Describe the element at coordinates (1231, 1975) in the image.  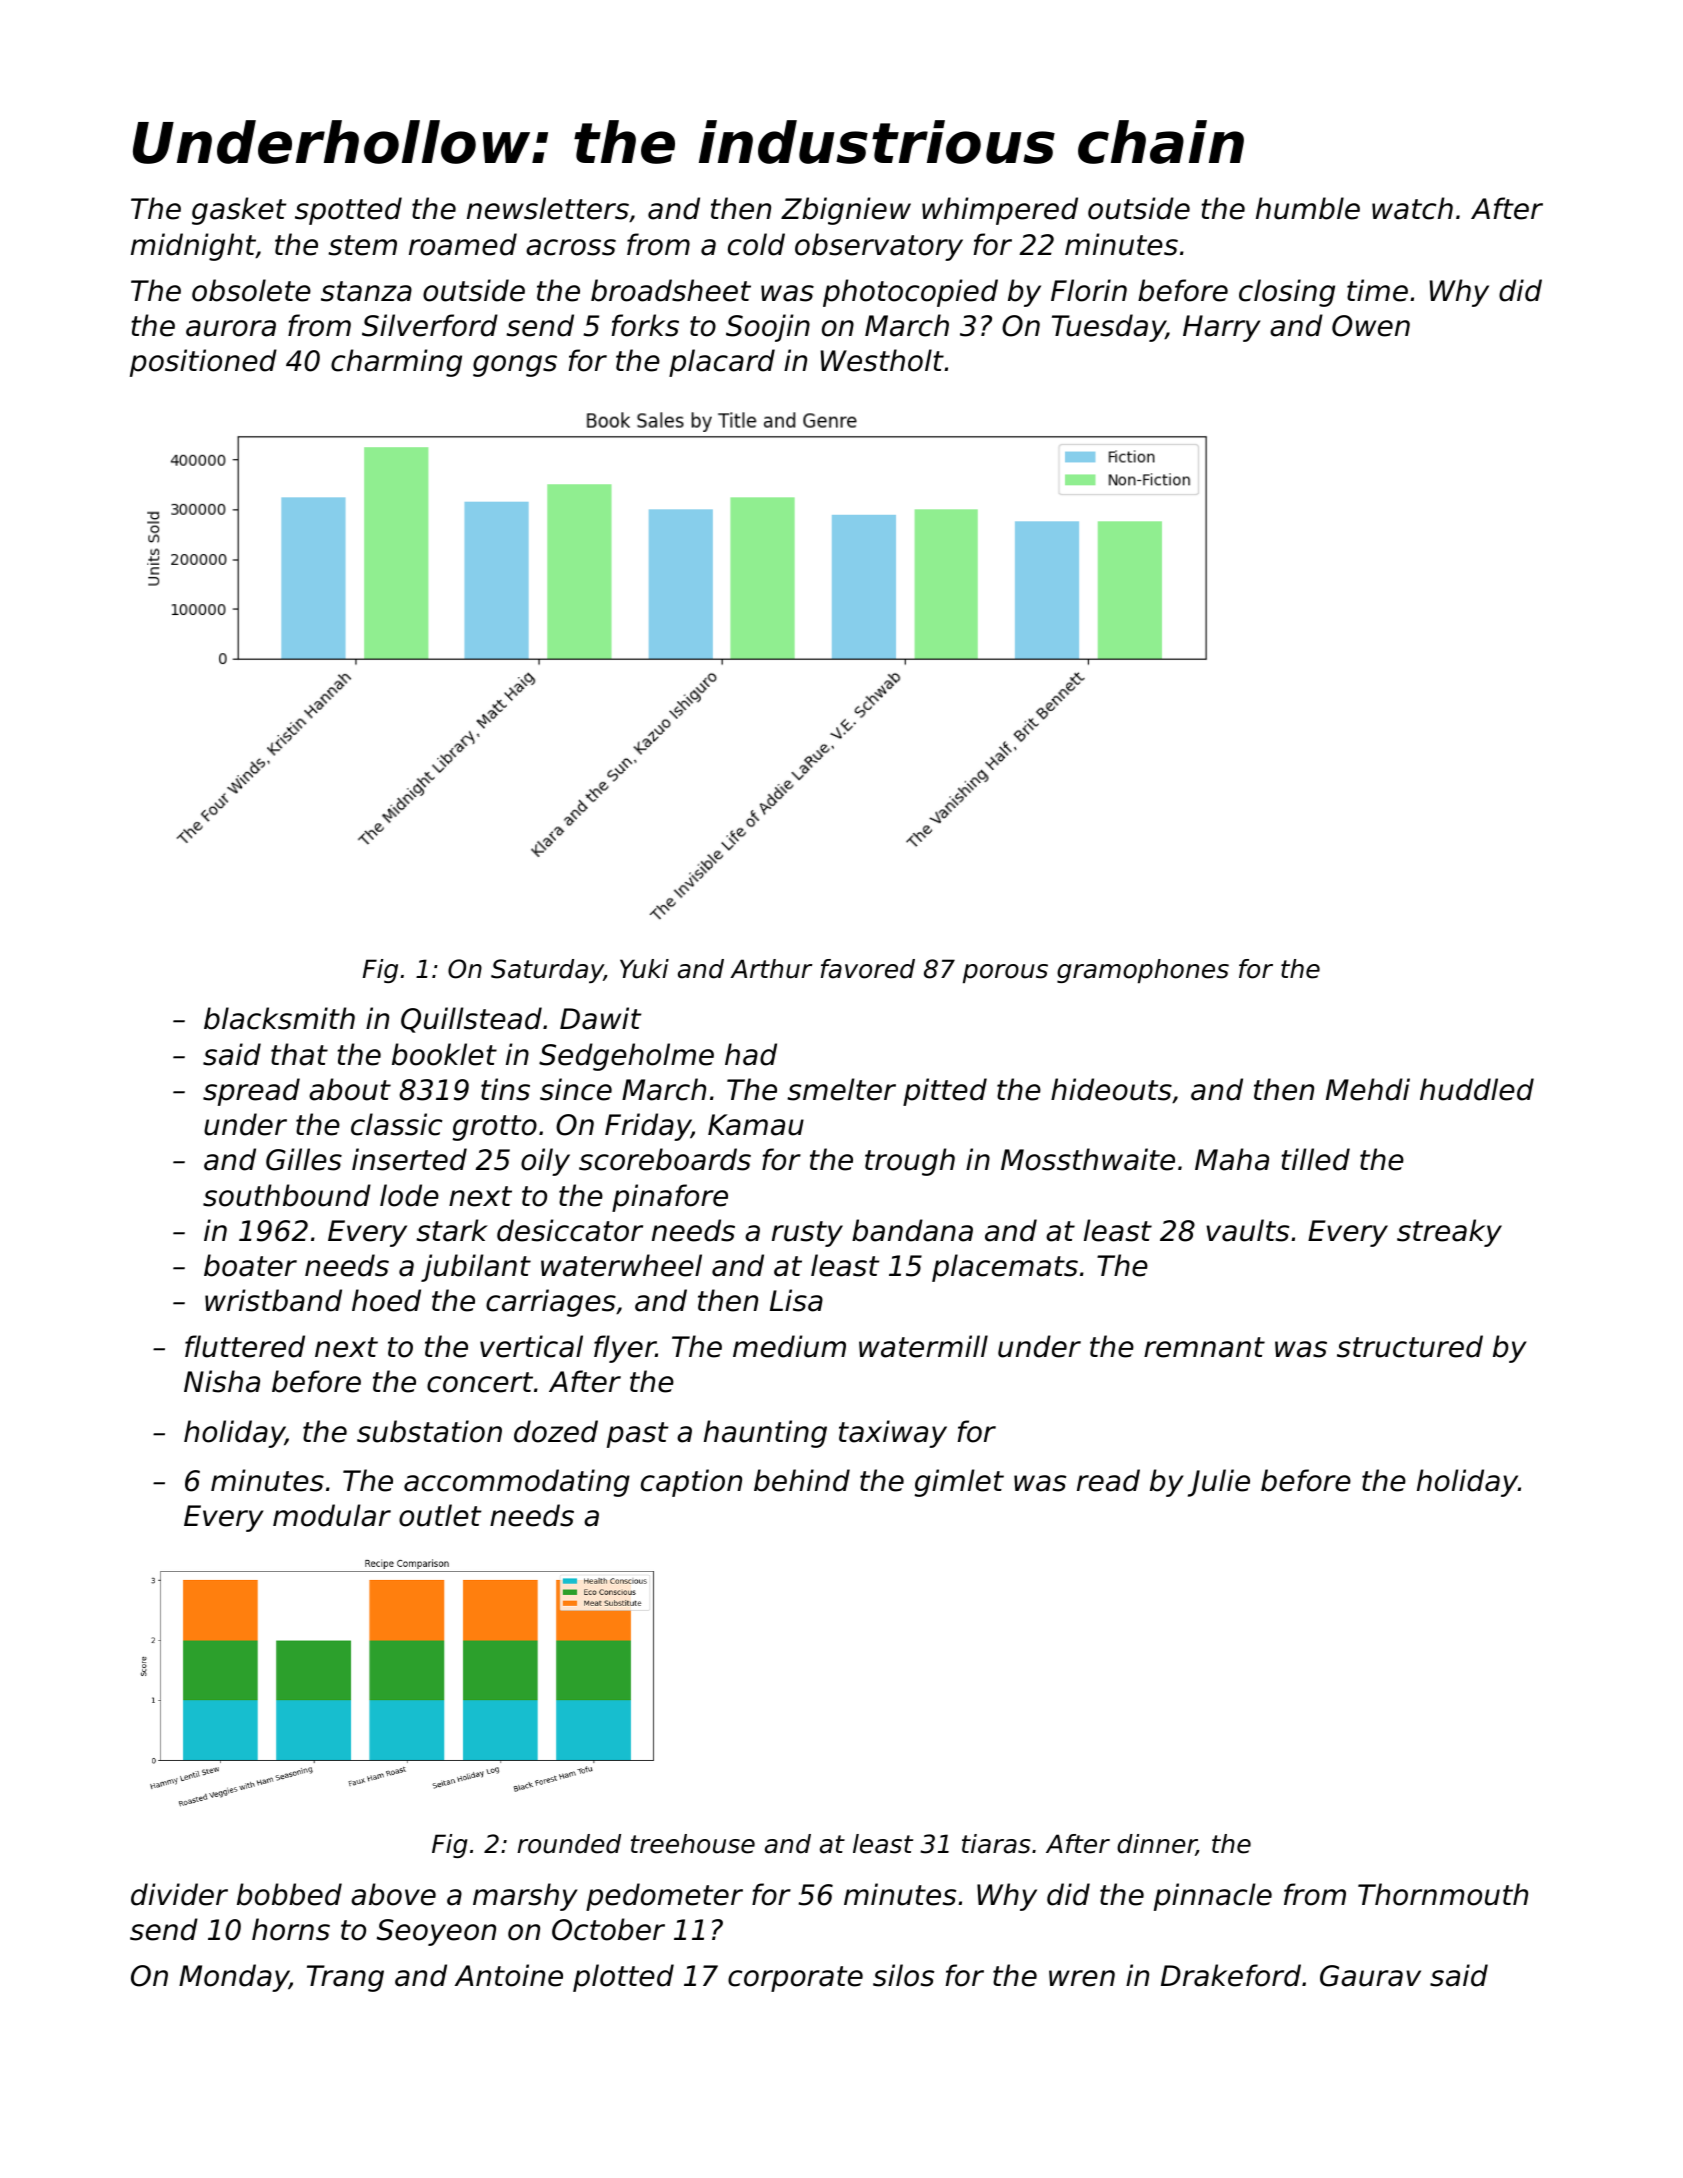
I see `Drakeford` at that location.
